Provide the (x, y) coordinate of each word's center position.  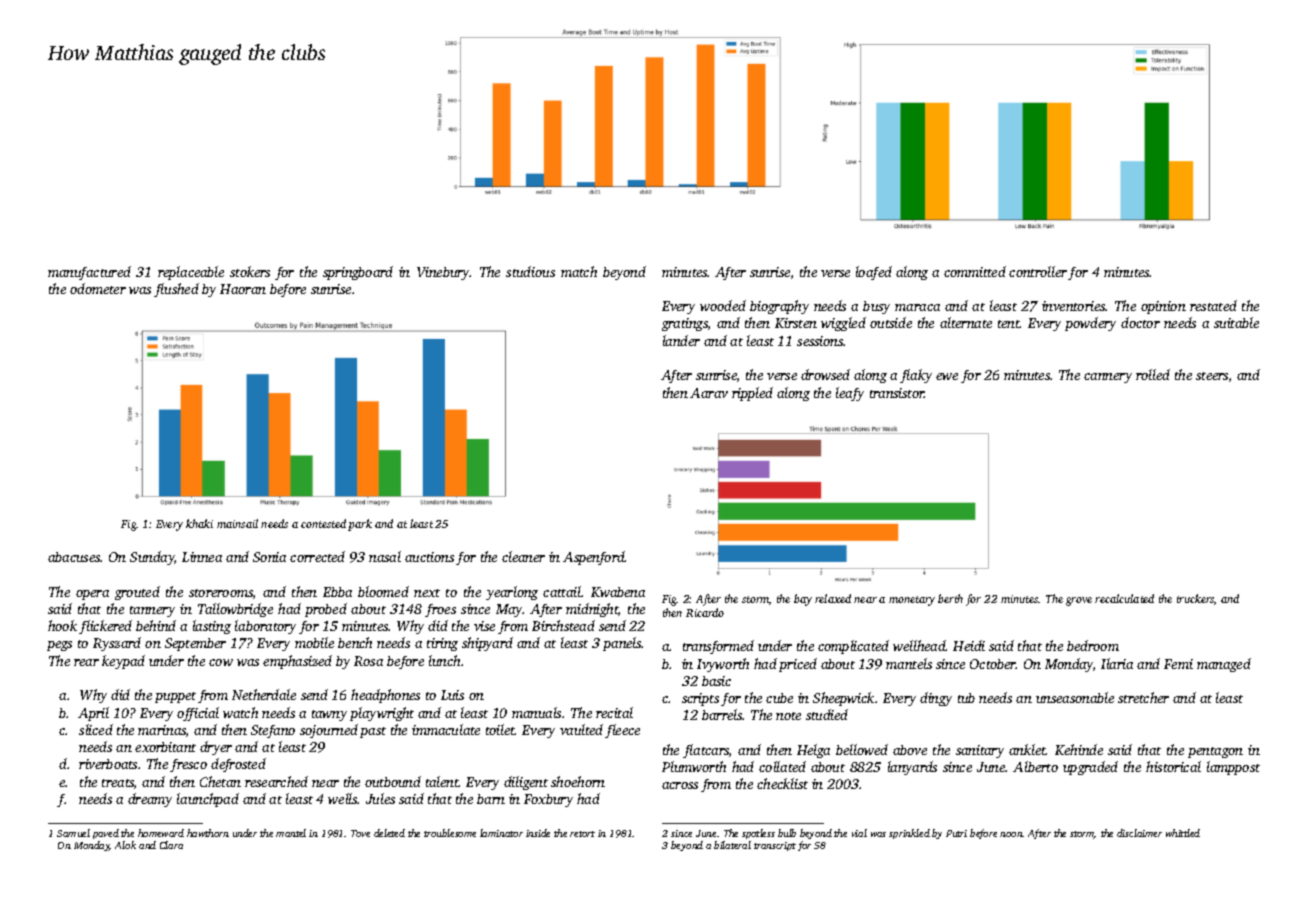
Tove (360, 833)
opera (92, 595)
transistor (897, 393)
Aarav (709, 393)
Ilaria (1117, 663)
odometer (98, 288)
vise (484, 626)
